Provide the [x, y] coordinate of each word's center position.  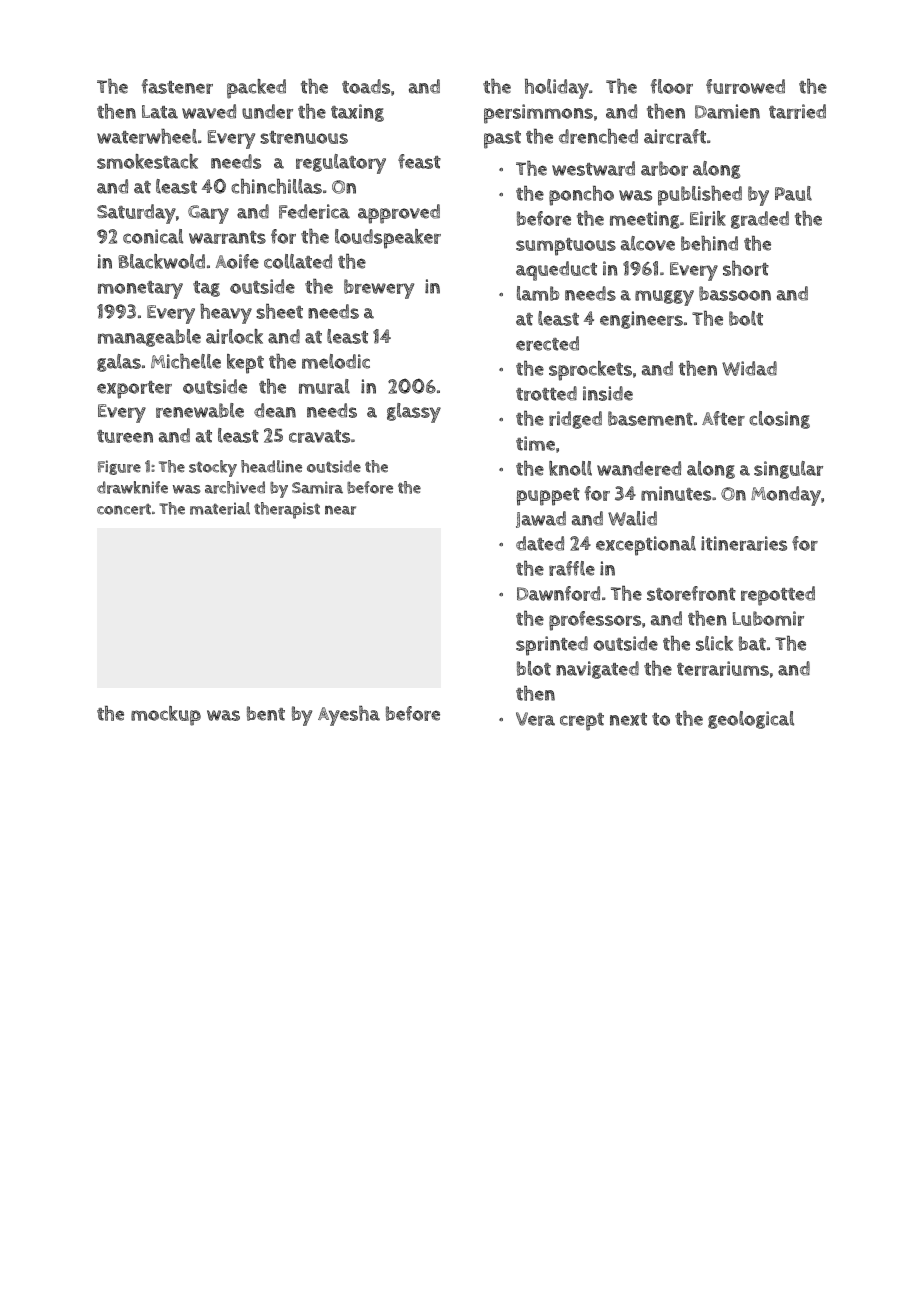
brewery [379, 289]
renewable [200, 410]
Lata [160, 112]
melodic [336, 361]
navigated [597, 670]
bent [266, 713]
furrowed [745, 86]
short [746, 268]
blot [534, 668]
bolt [746, 318]
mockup [166, 716]
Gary [208, 214]
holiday [557, 89]
